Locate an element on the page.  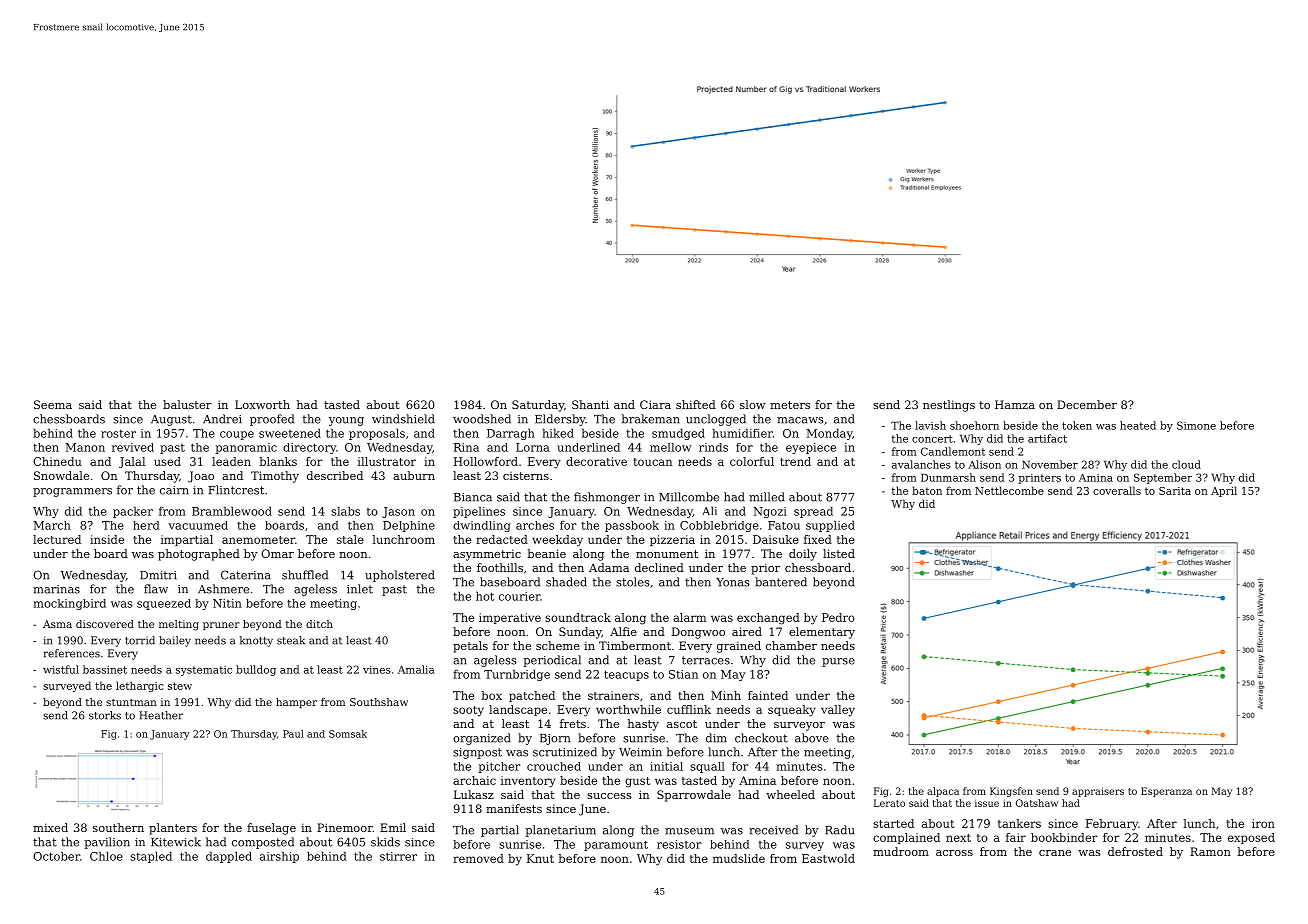
programmers is located at coordinates (72, 492).
